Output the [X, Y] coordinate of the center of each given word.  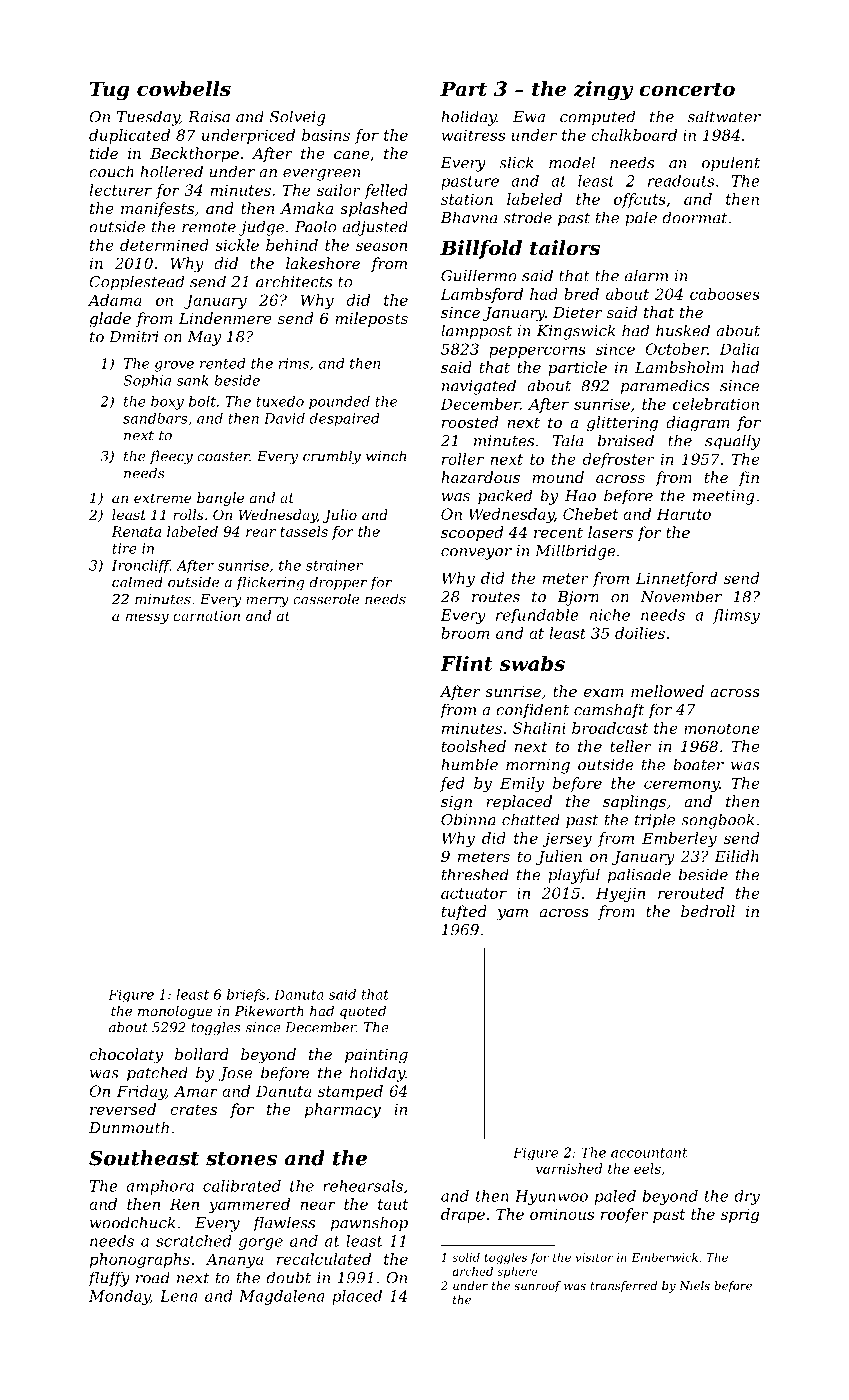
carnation [206, 616]
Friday [141, 1092]
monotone [722, 728]
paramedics [665, 387]
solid [466, 1257]
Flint [466, 663]
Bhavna [469, 217]
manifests [157, 209]
